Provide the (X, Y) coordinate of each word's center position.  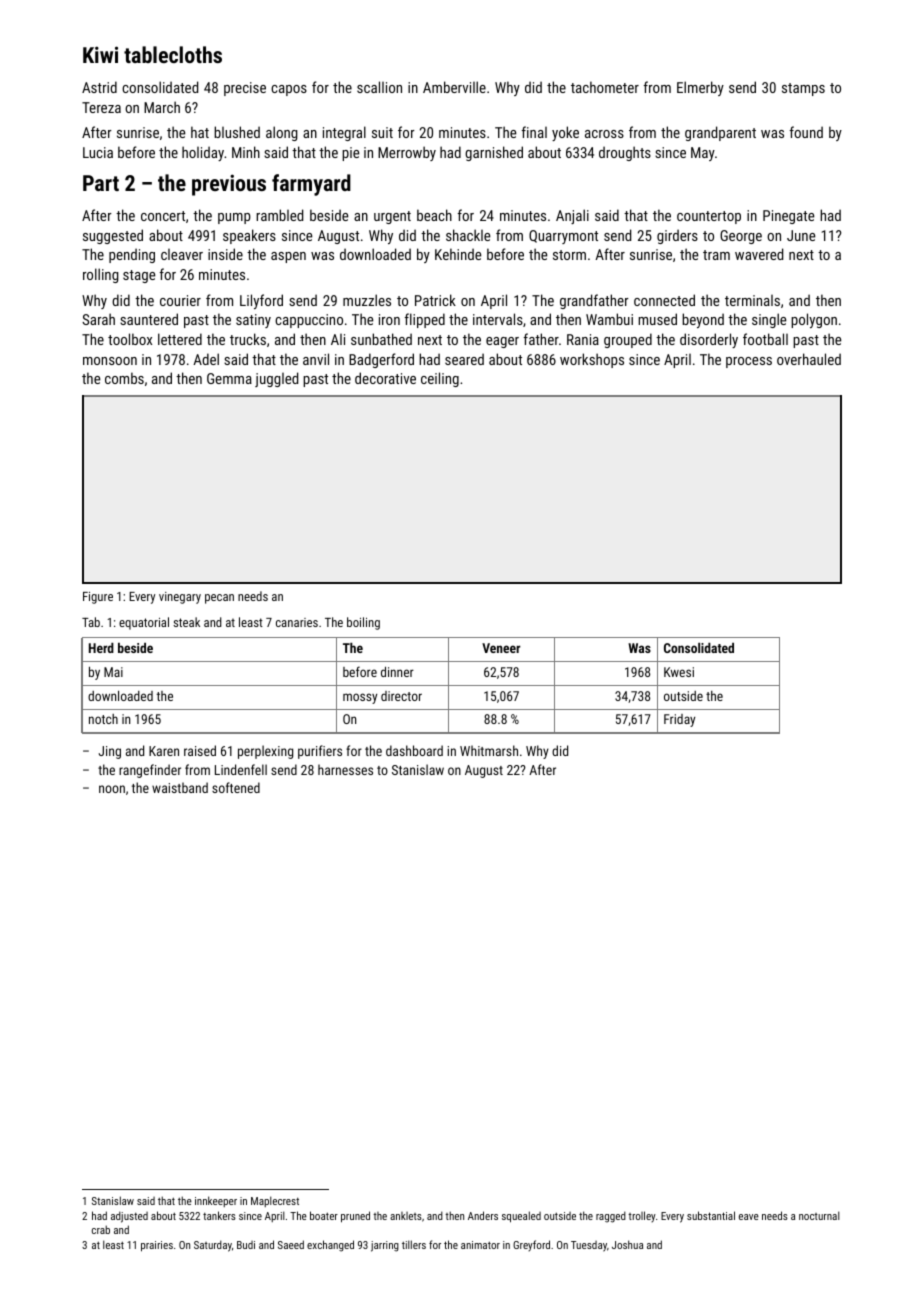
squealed (521, 1217)
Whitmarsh (489, 750)
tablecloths (173, 54)
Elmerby (700, 88)
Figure (98, 598)
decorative (385, 378)
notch (103, 719)
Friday (679, 720)
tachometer (605, 87)
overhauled (809, 359)
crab (101, 1229)
